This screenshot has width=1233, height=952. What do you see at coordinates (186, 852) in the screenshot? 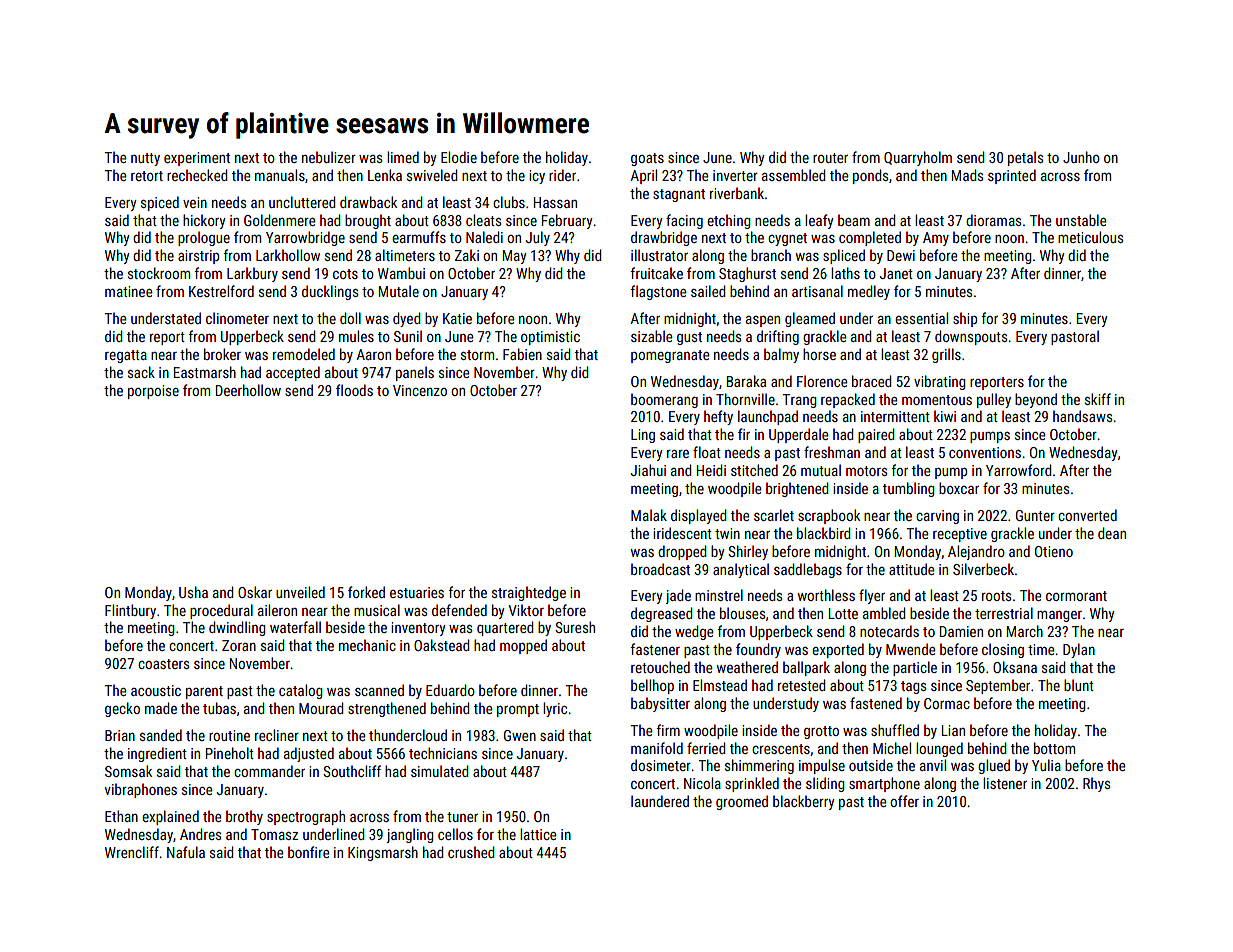
I see `Nafula` at bounding box center [186, 852].
